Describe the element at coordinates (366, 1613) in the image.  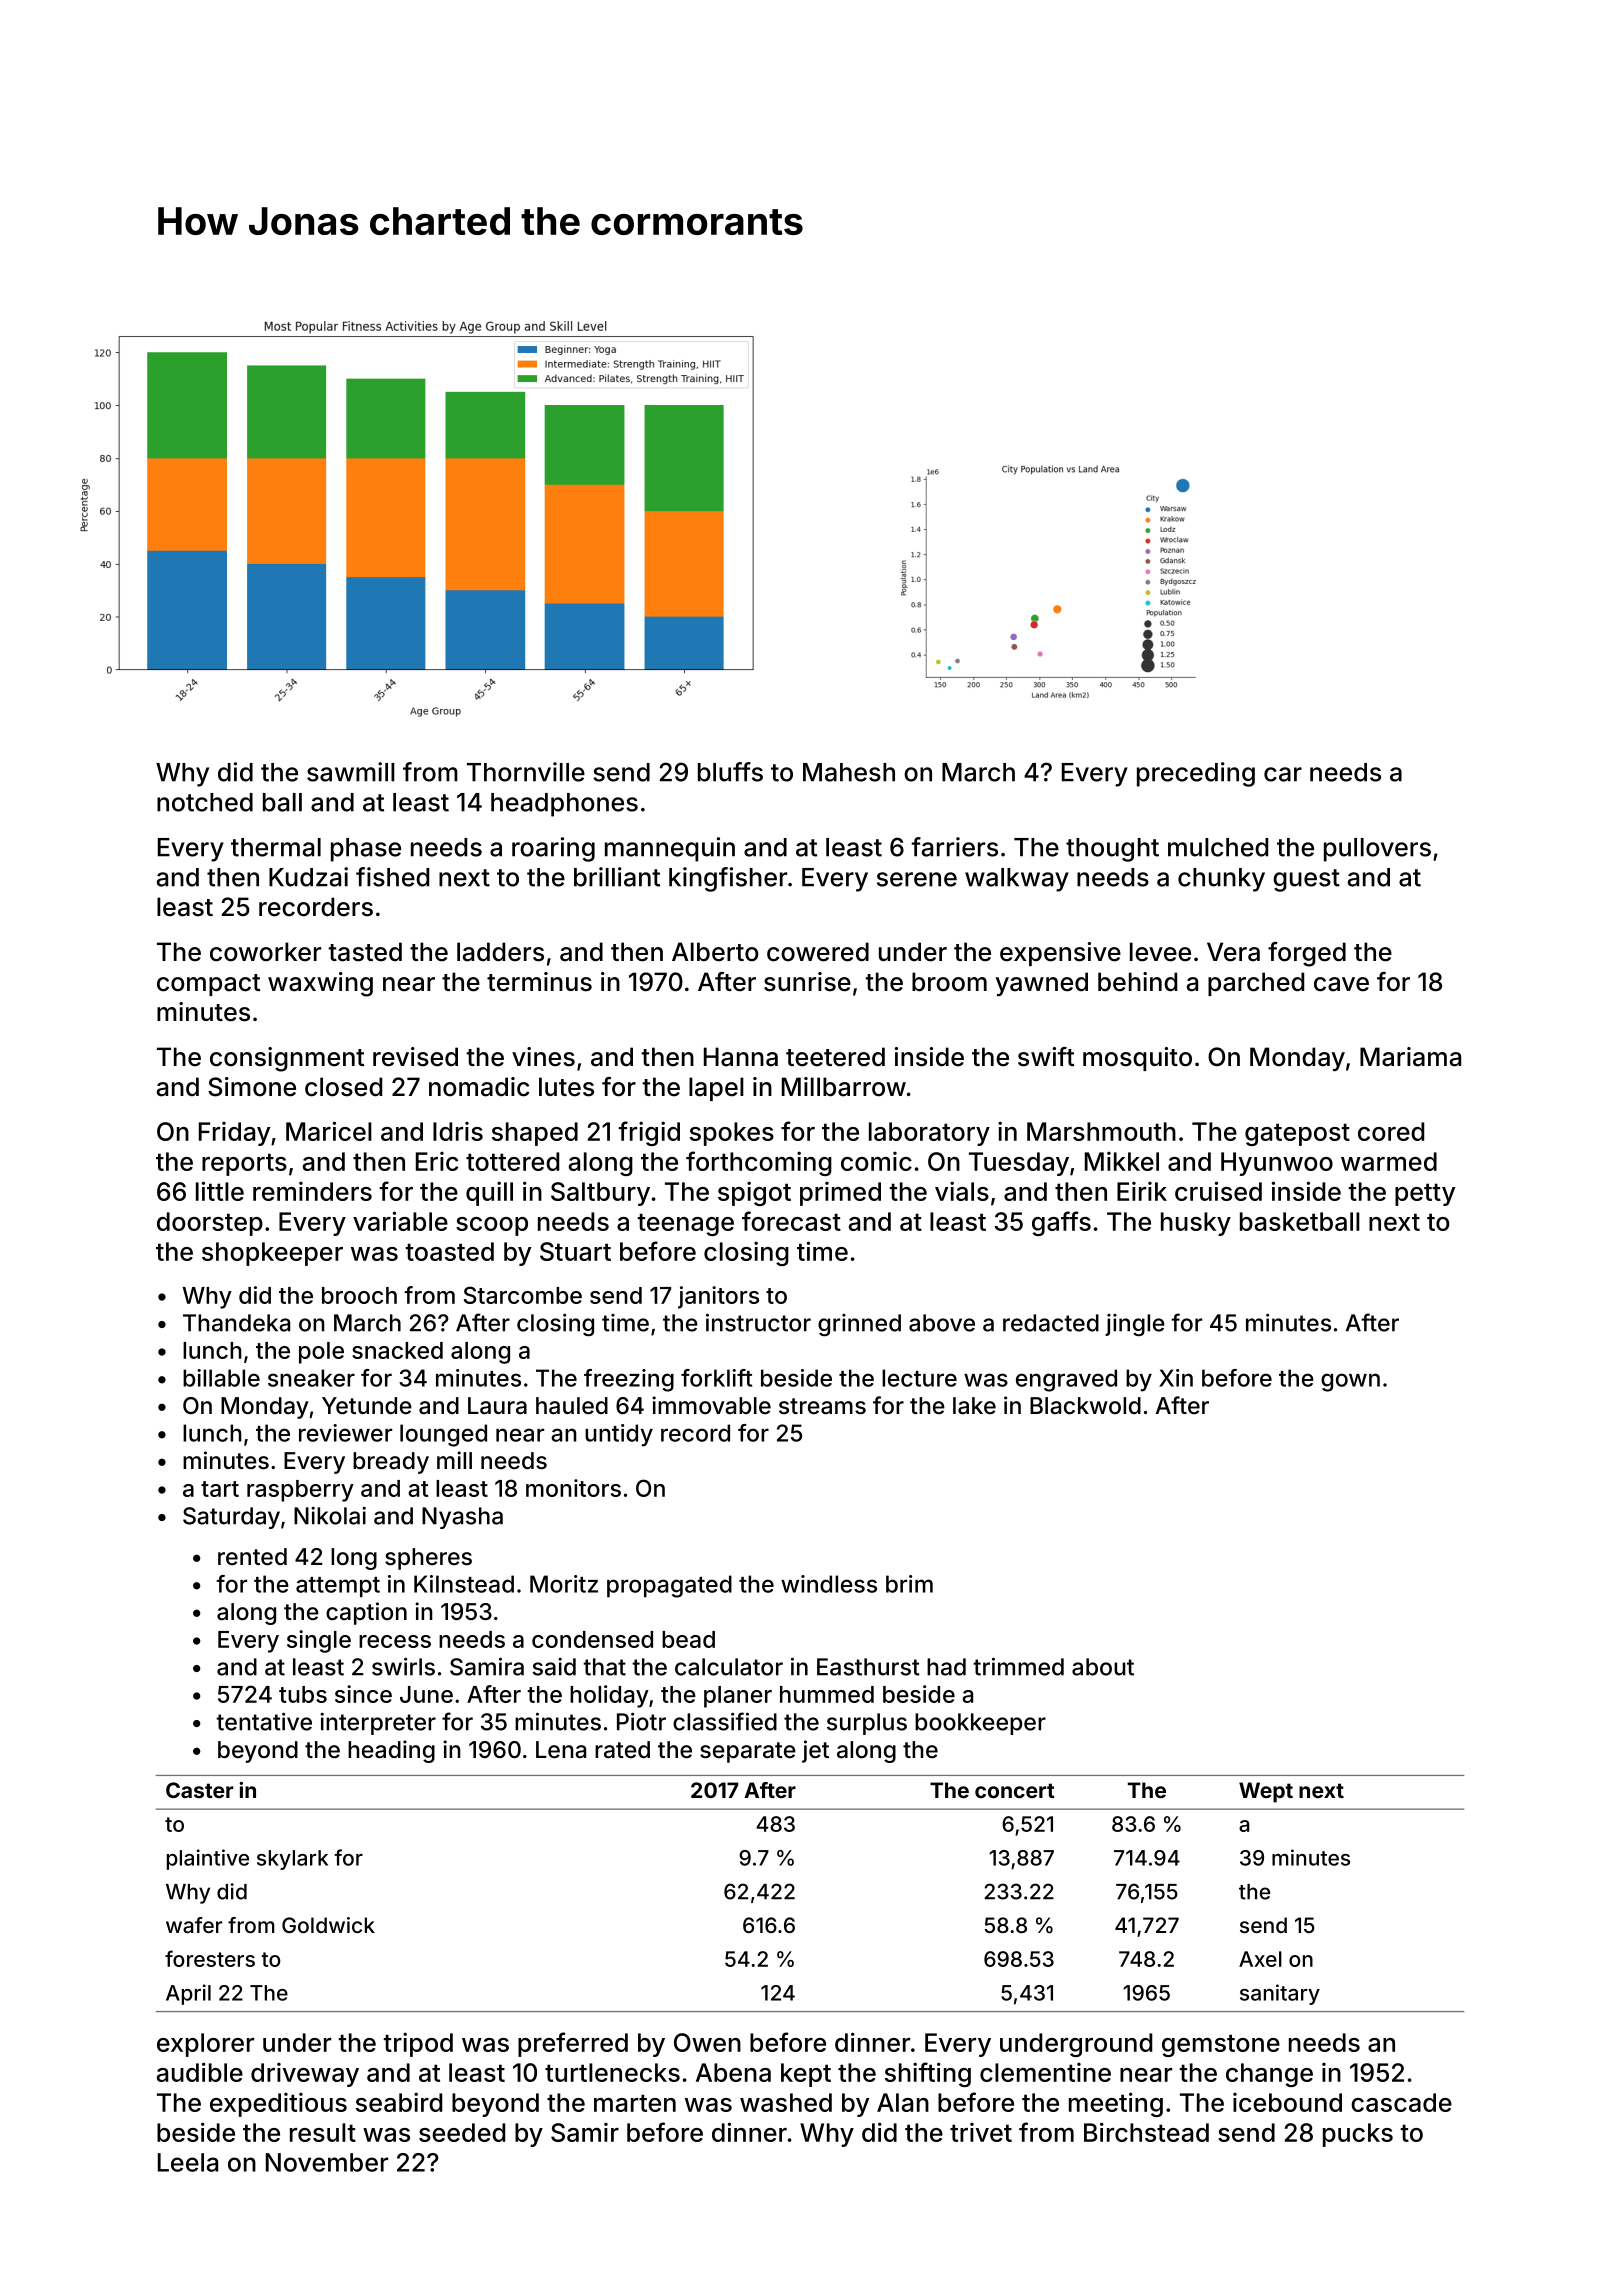
I see `caption` at that location.
